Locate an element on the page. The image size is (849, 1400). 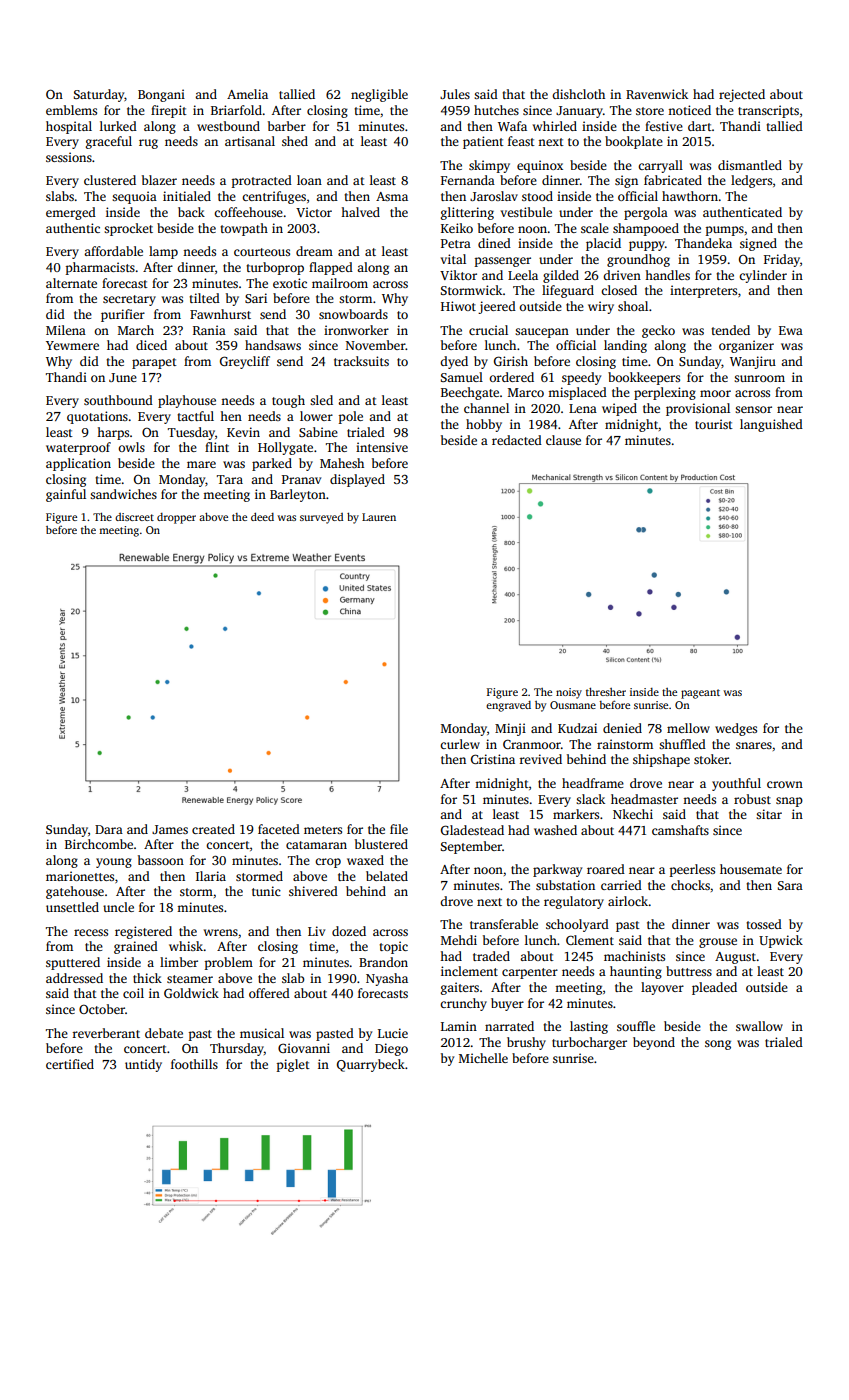
roared is located at coordinates (606, 869).
